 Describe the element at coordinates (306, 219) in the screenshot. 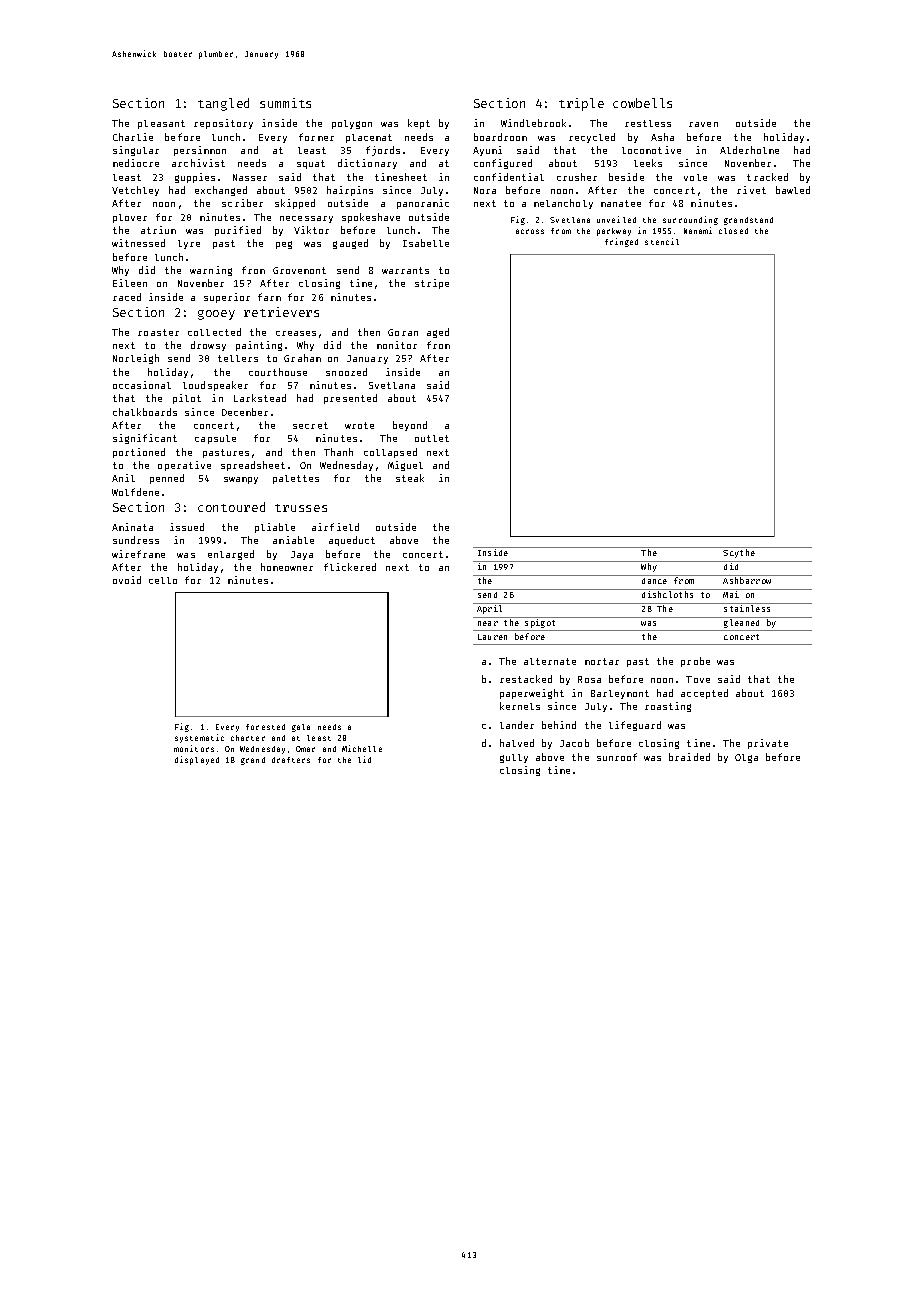

I see `necessary` at that location.
